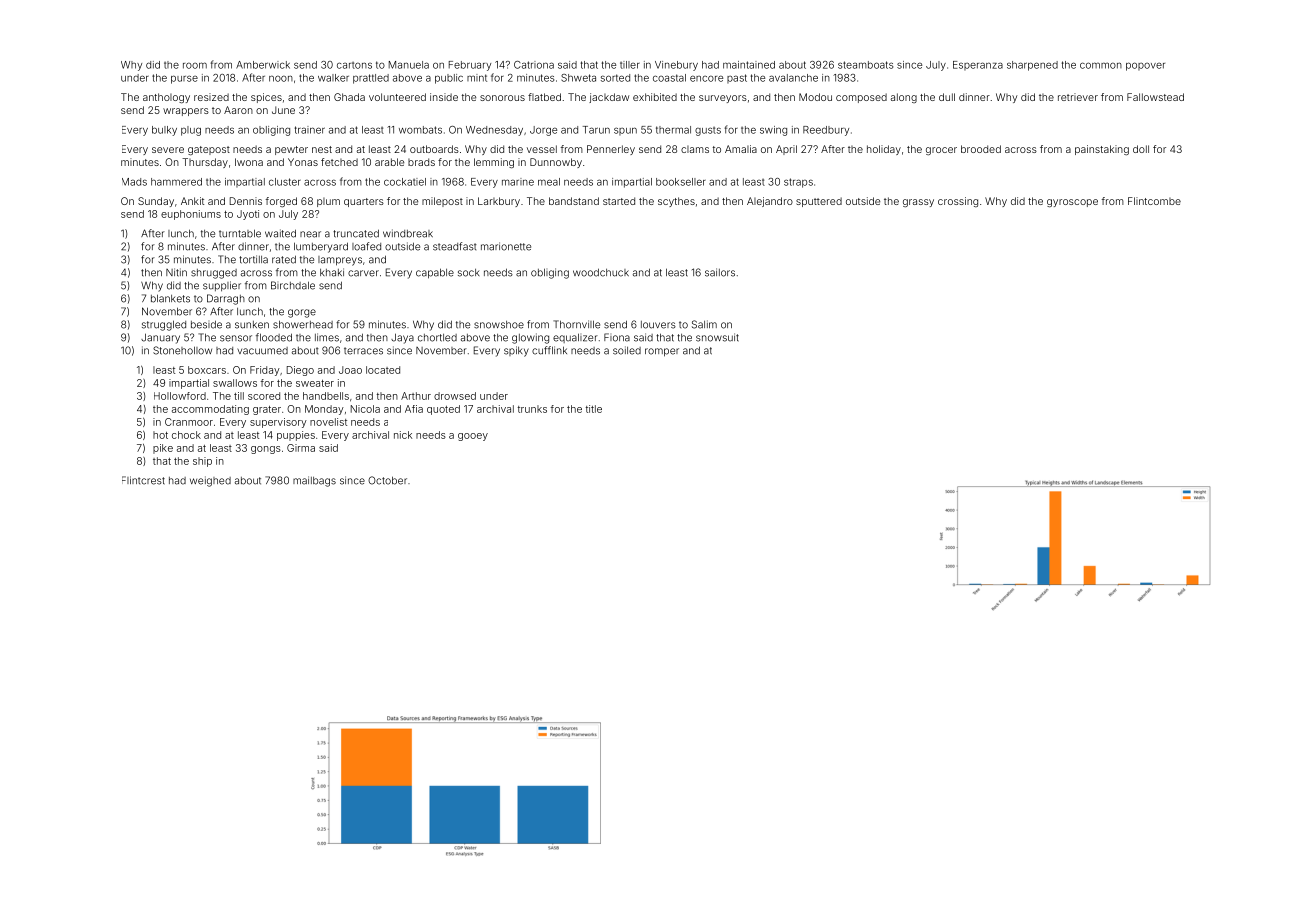 Image resolution: width=1308 pixels, height=924 pixels. Describe the element at coordinates (720, 272) in the screenshot. I see `sailors` at that location.
